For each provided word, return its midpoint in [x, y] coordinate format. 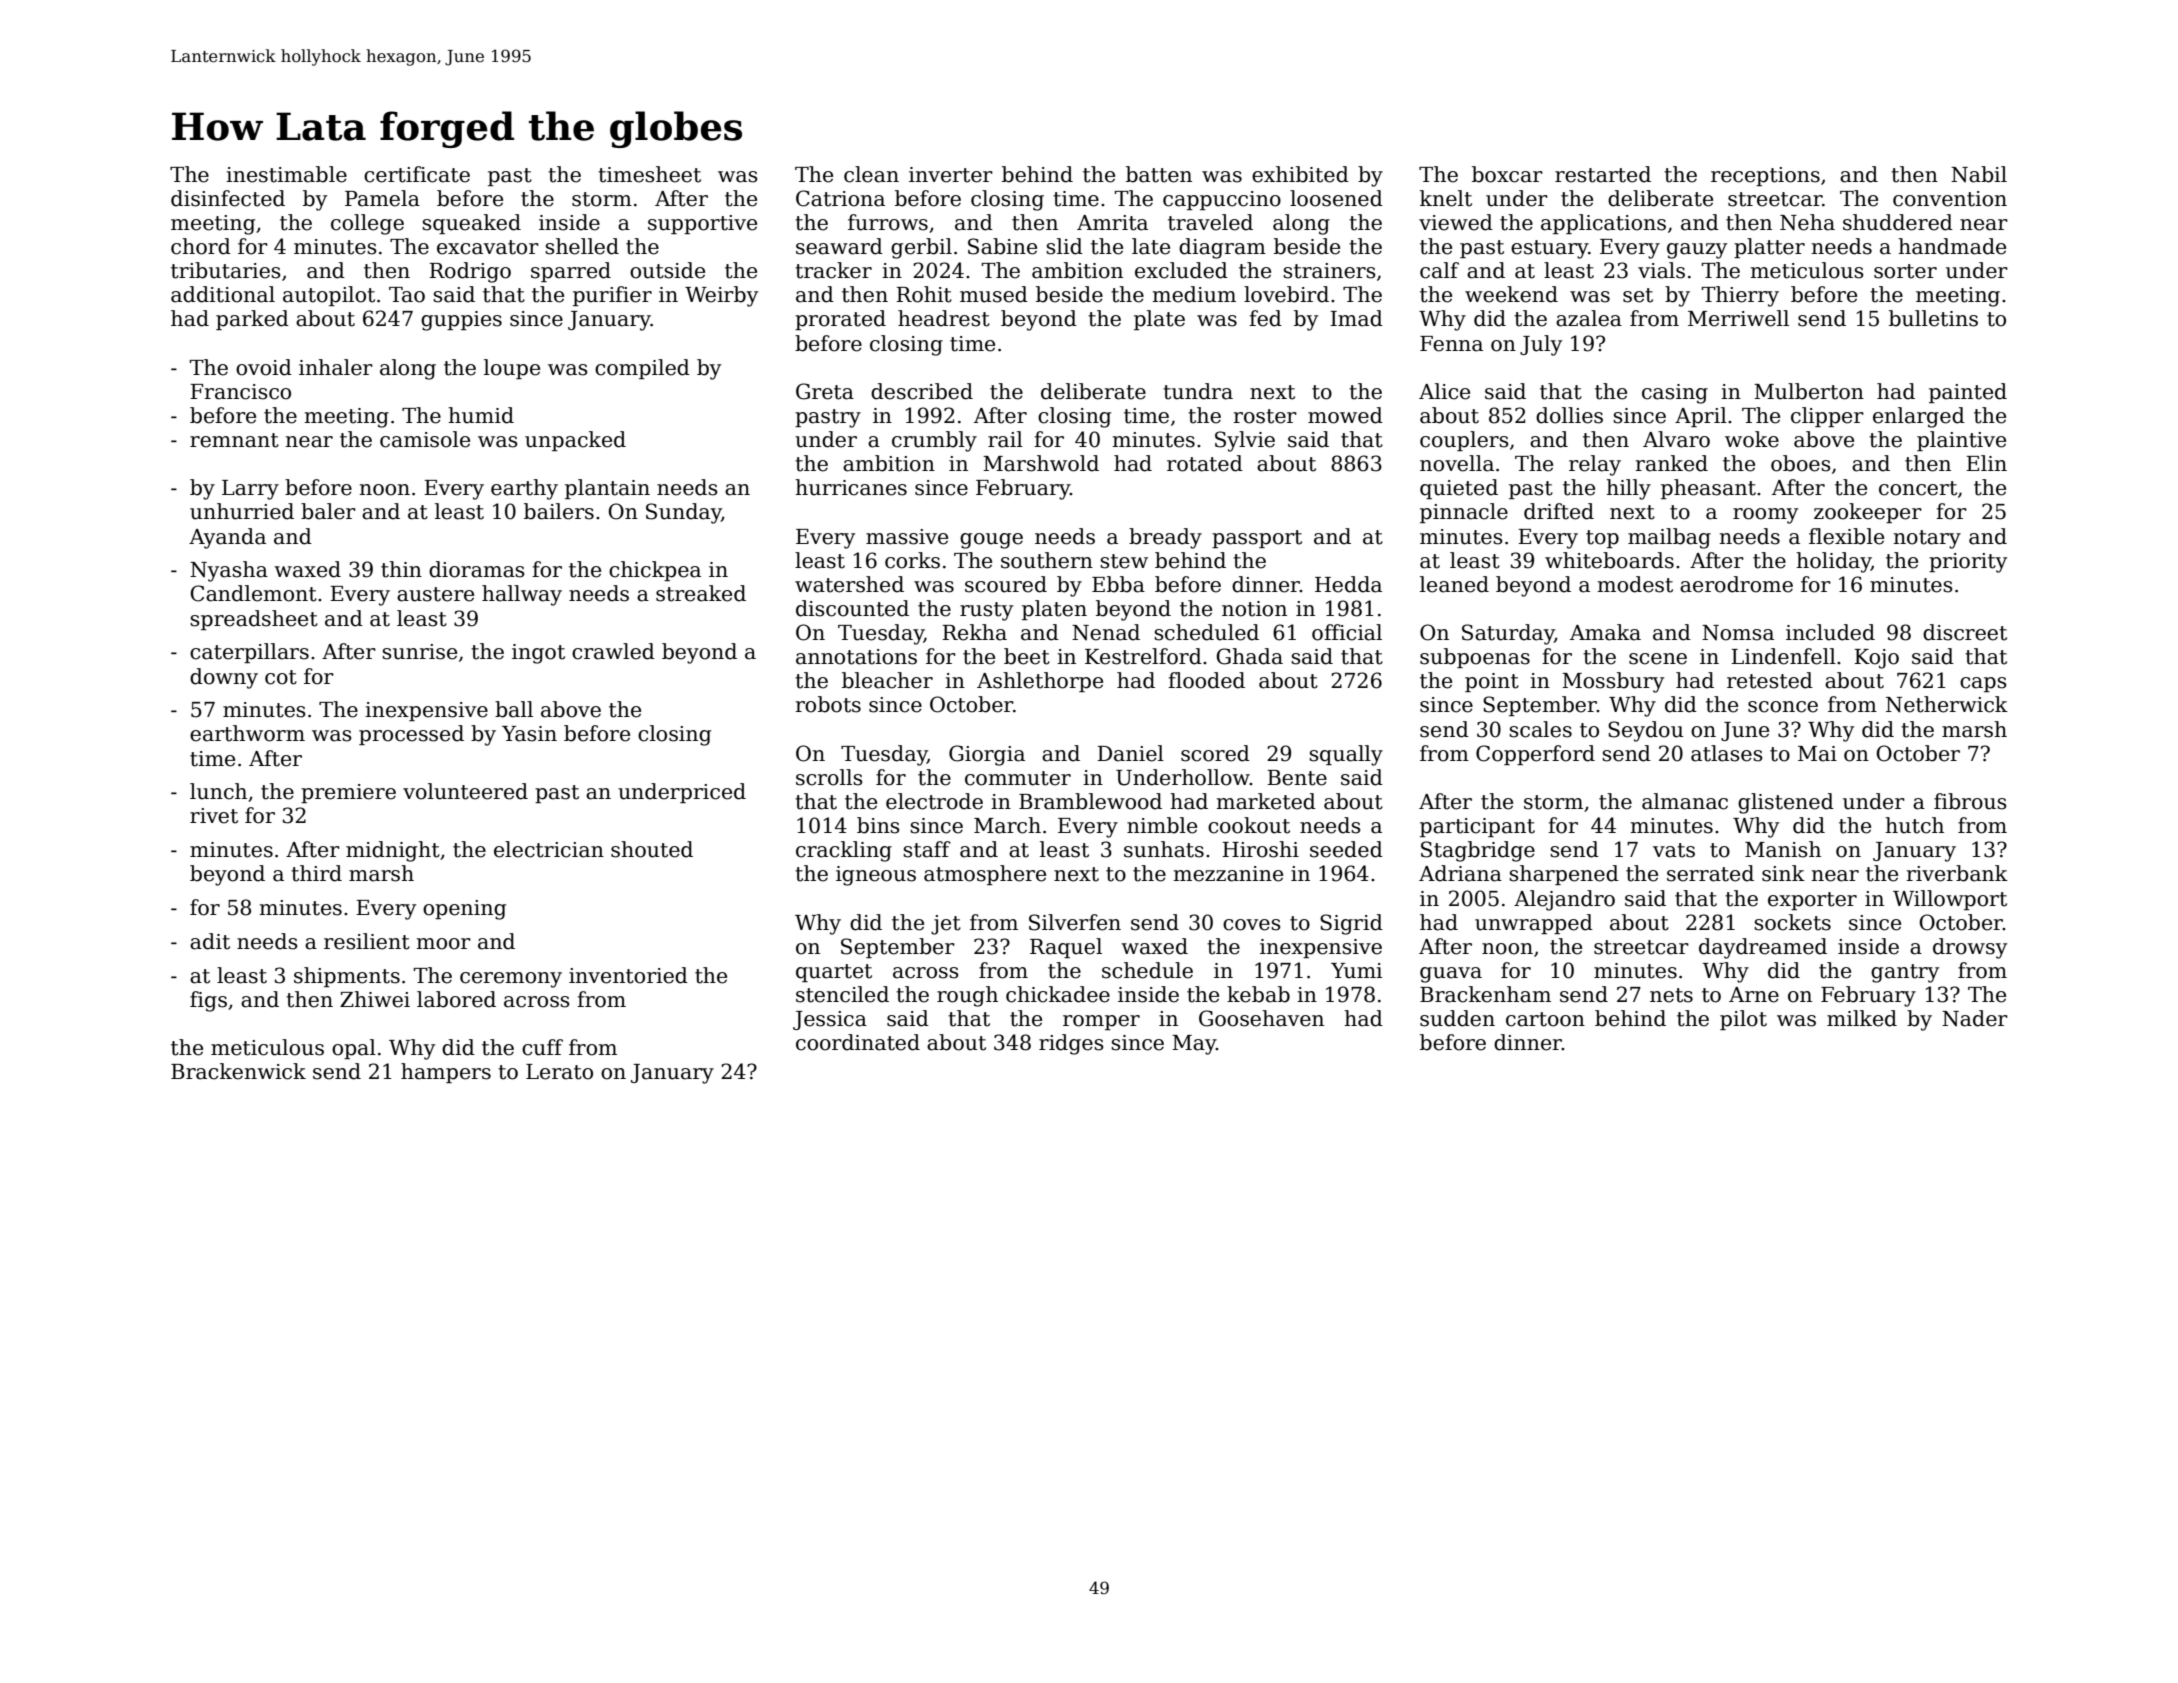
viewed [1456, 222]
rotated [1205, 463]
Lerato [559, 1072]
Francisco [240, 392]
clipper [1827, 417]
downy [224, 678]
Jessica [830, 1020]
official [1347, 632]
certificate [417, 174]
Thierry [1740, 296]
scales [1540, 729]
